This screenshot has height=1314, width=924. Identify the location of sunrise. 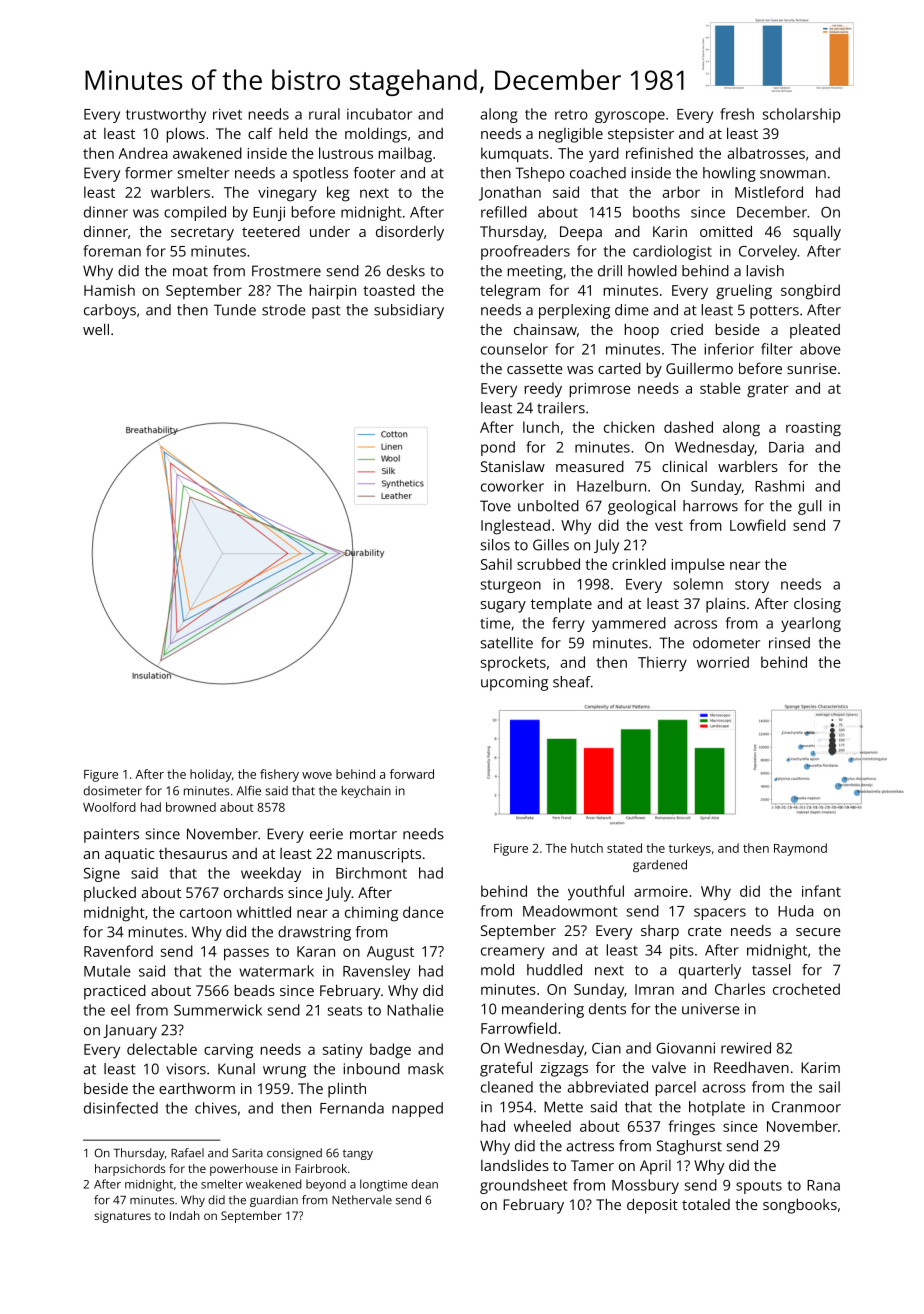
(812, 368).
